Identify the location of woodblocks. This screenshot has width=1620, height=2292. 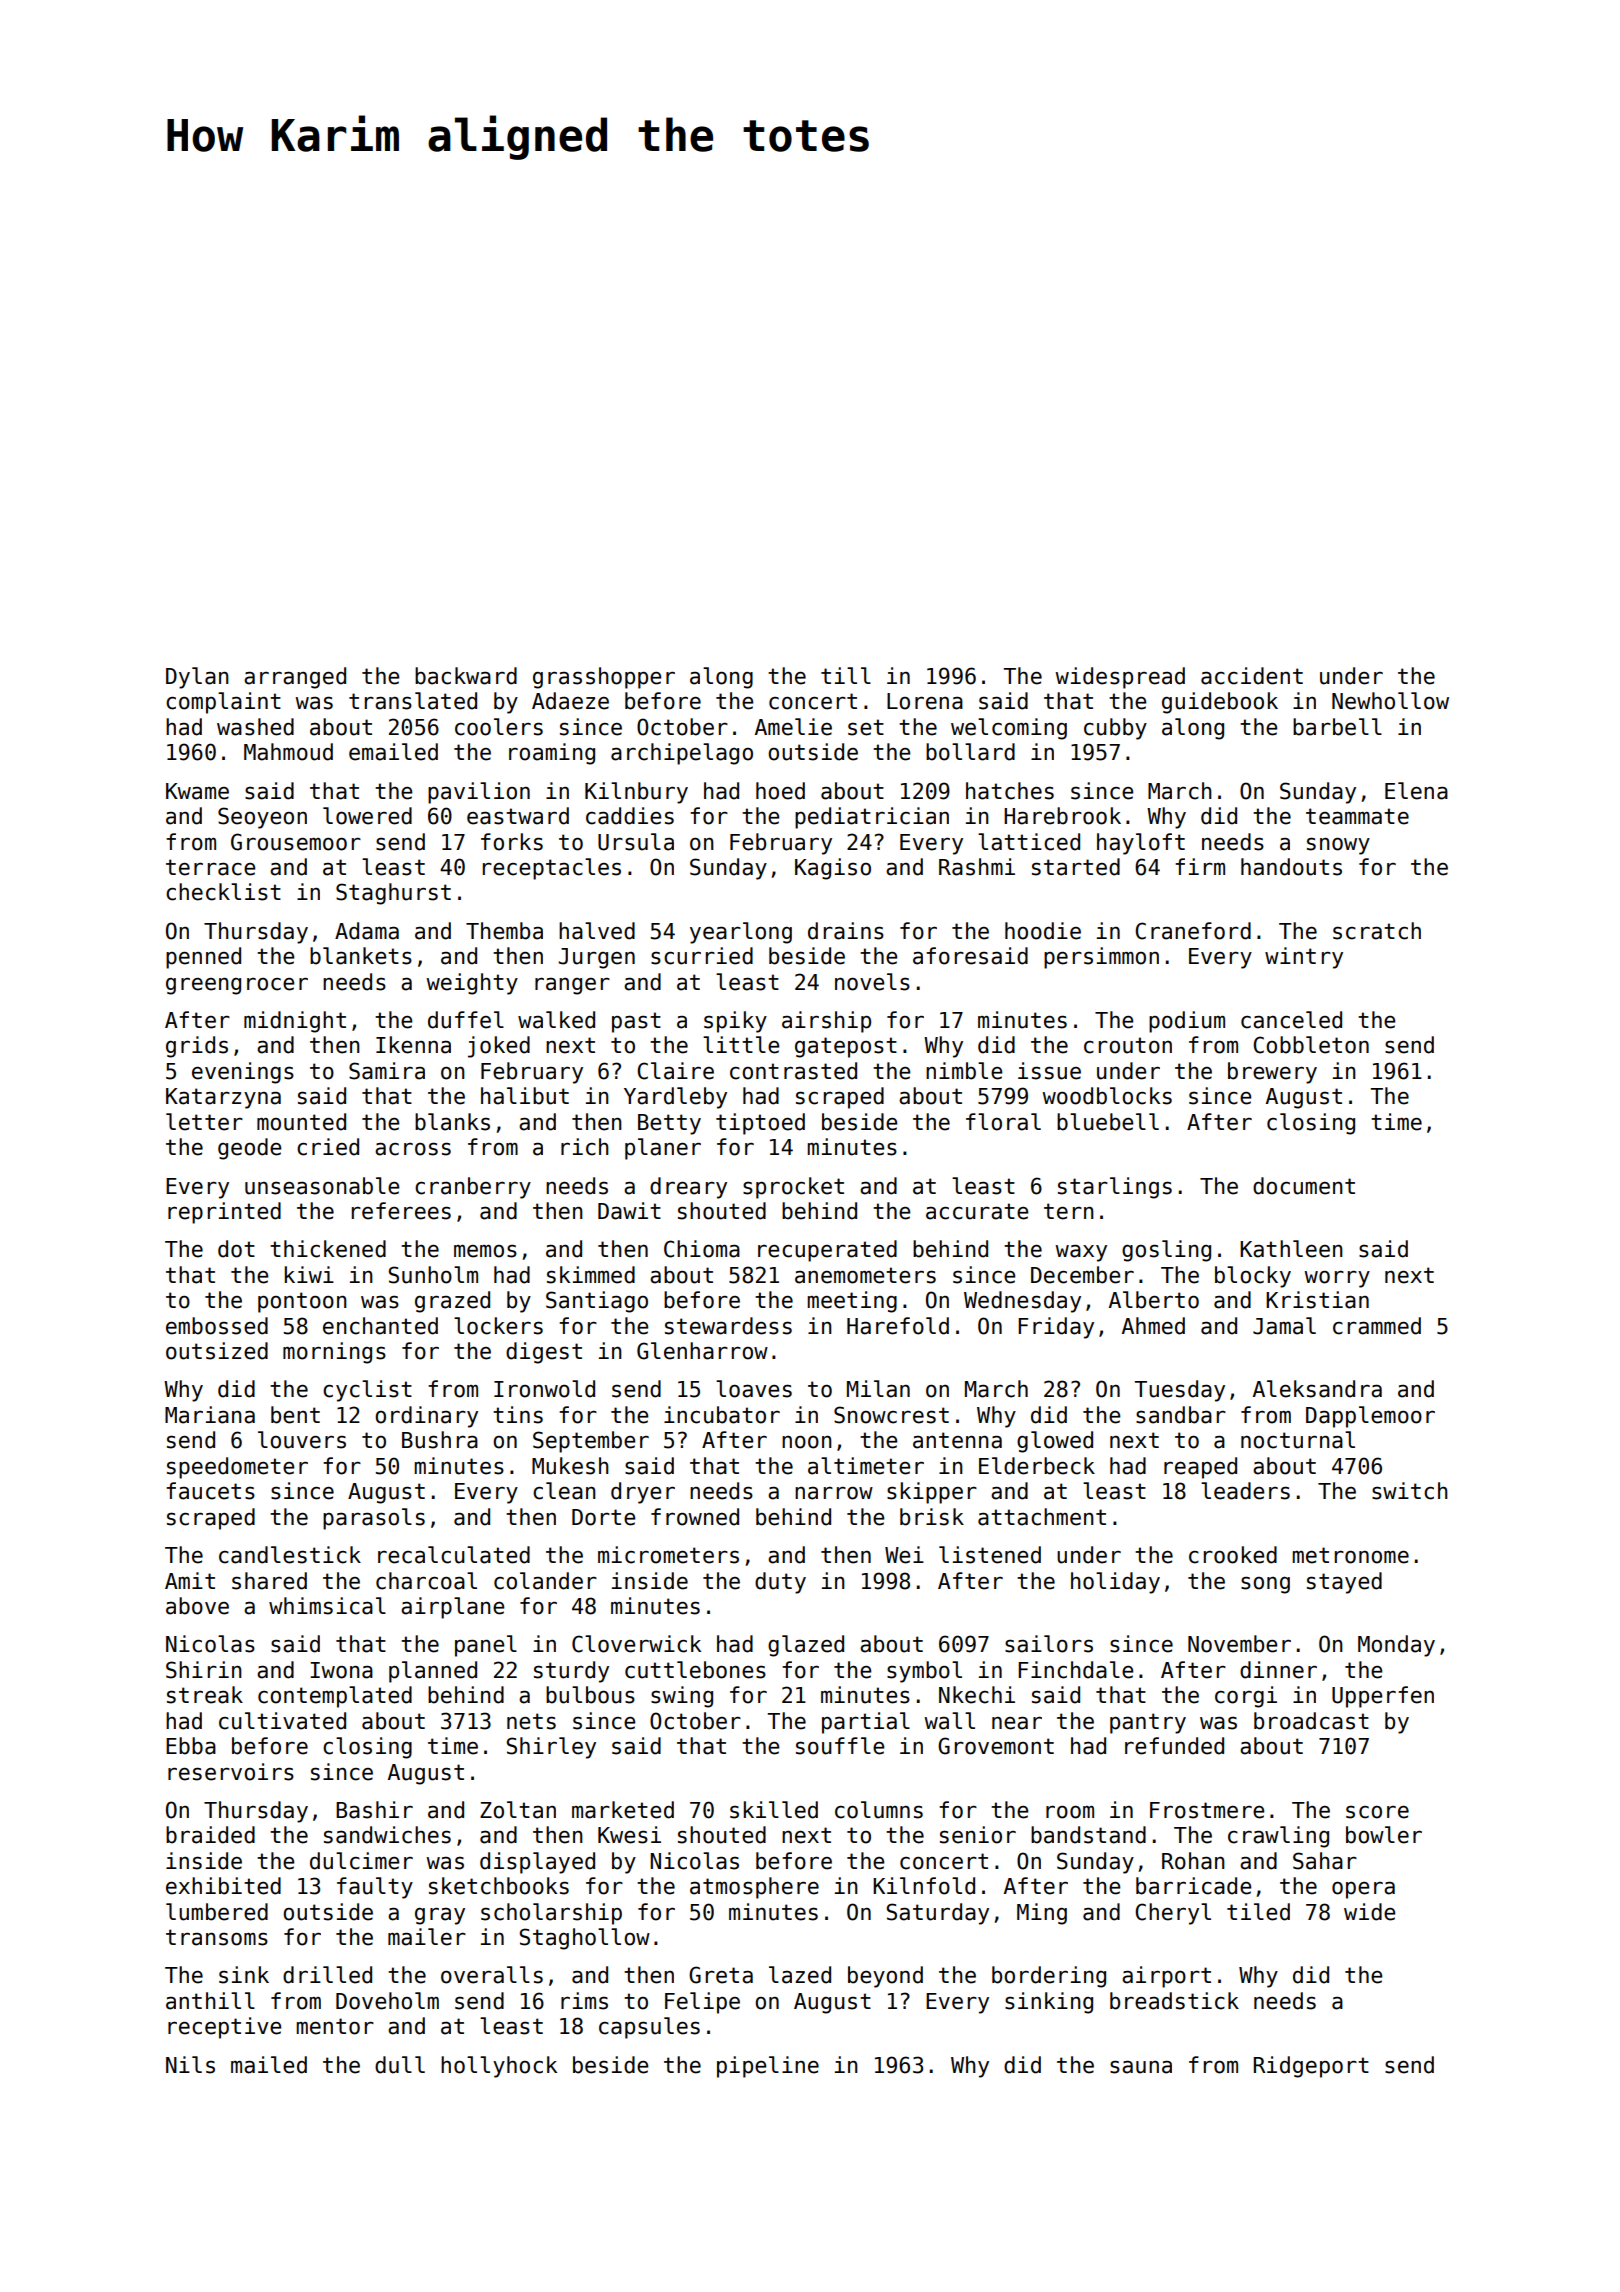
(1107, 1096).
